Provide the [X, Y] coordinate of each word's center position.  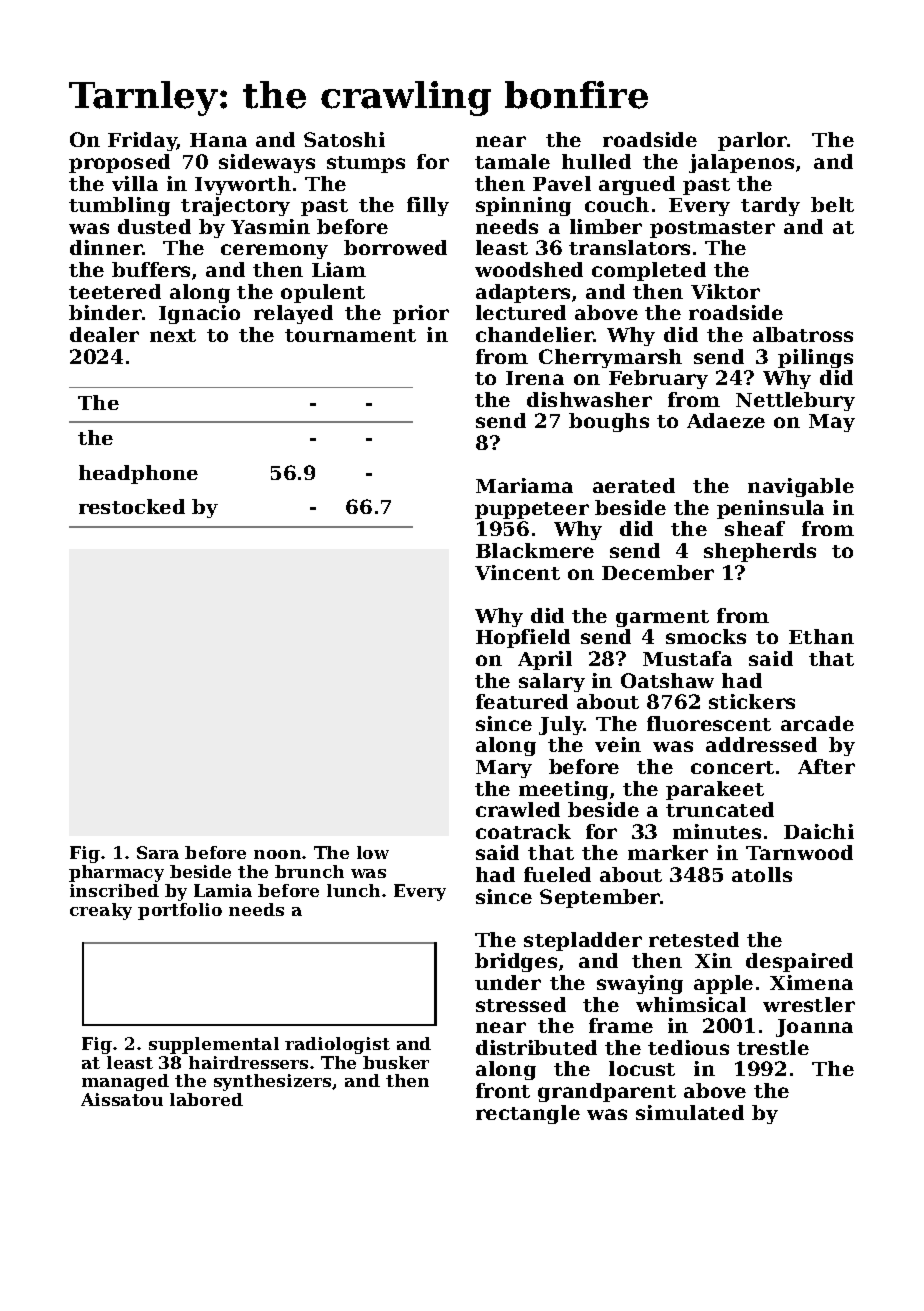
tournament [350, 335]
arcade [817, 723]
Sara [158, 852]
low [373, 852]
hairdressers [248, 1062]
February [658, 379]
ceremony [274, 251]
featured [522, 701]
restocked [132, 506]
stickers [752, 701]
